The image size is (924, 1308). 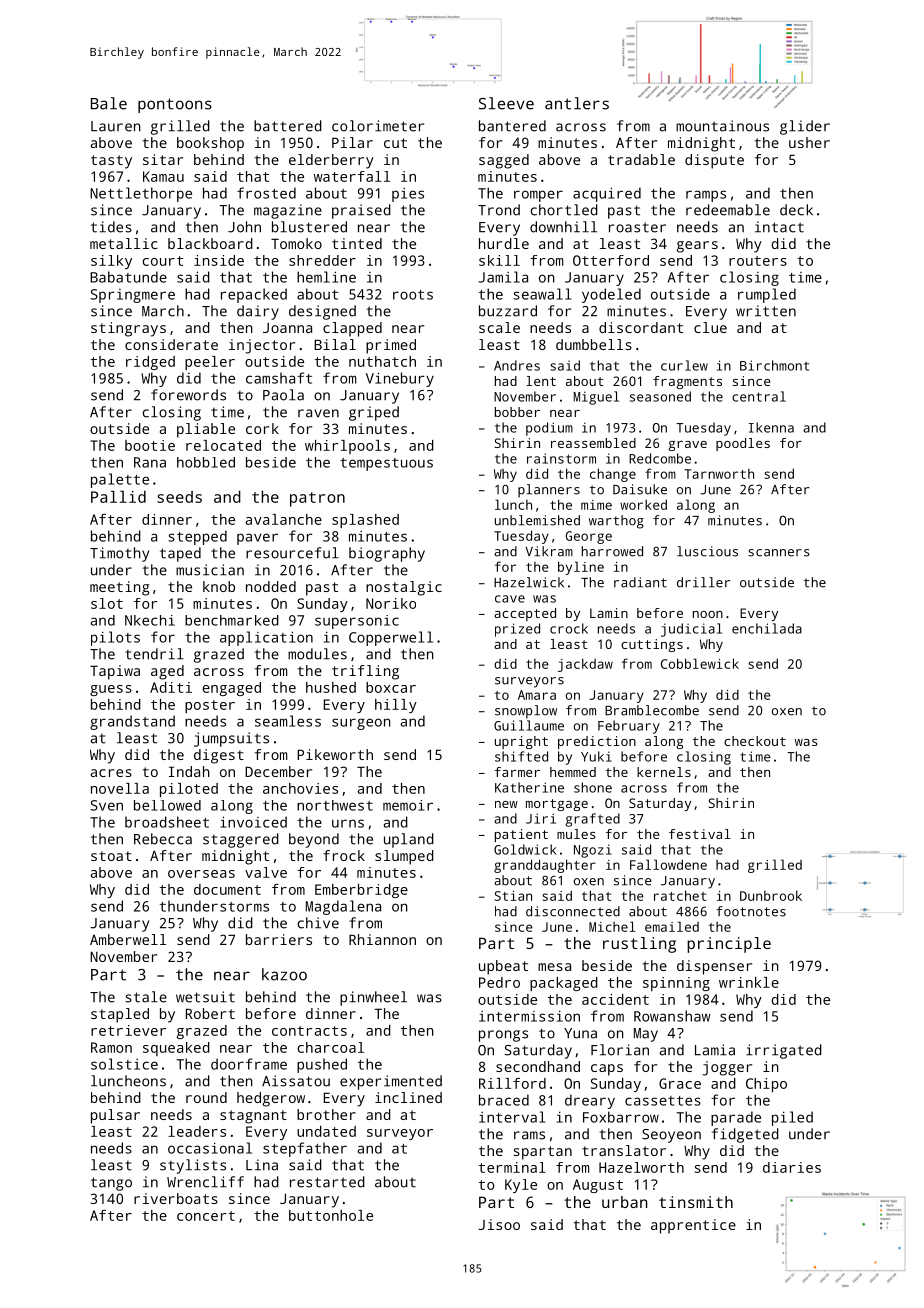 I want to click on scanners, so click(x=779, y=553).
